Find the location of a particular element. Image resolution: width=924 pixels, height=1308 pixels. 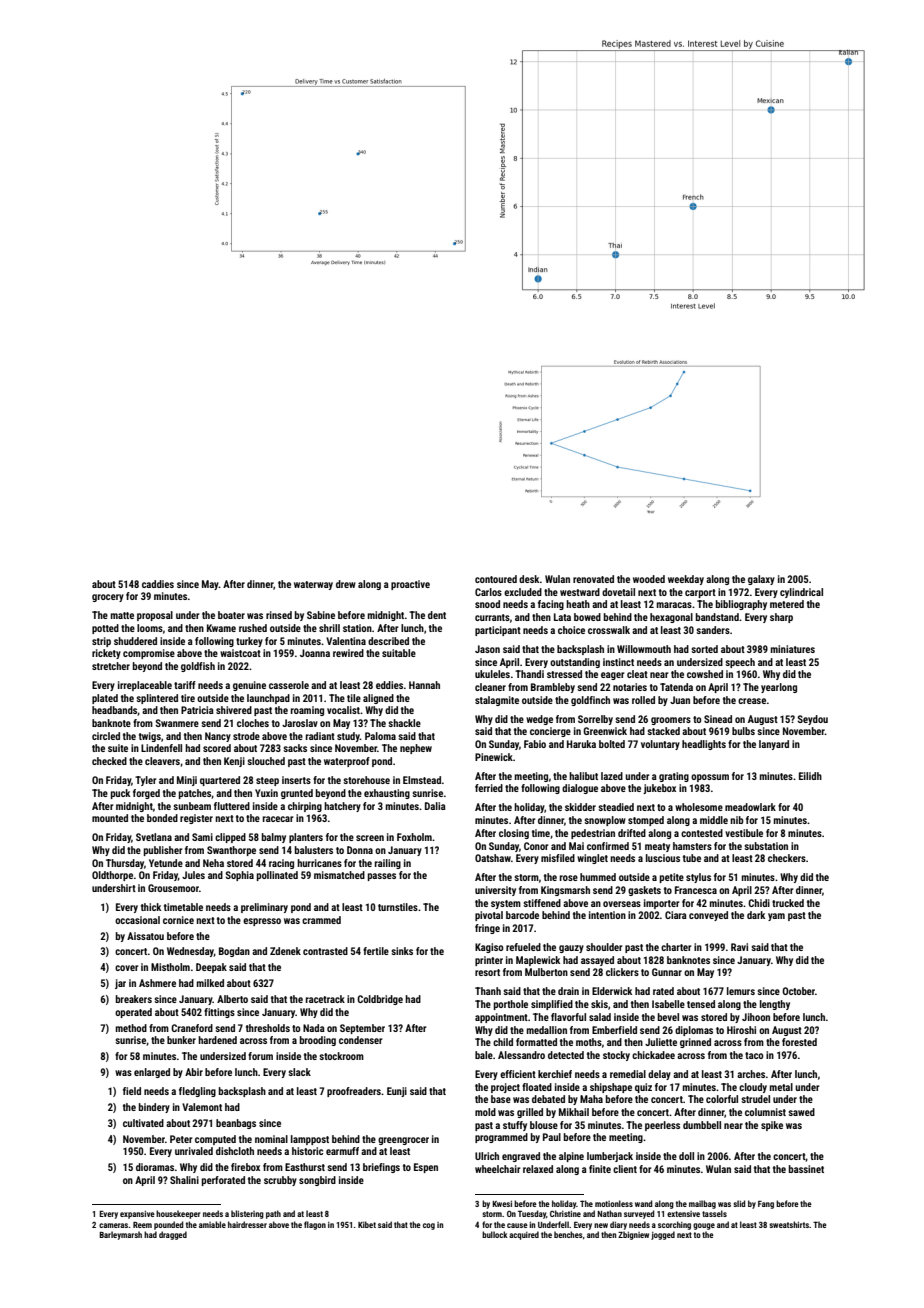

waterproof is located at coordinates (347, 762).
